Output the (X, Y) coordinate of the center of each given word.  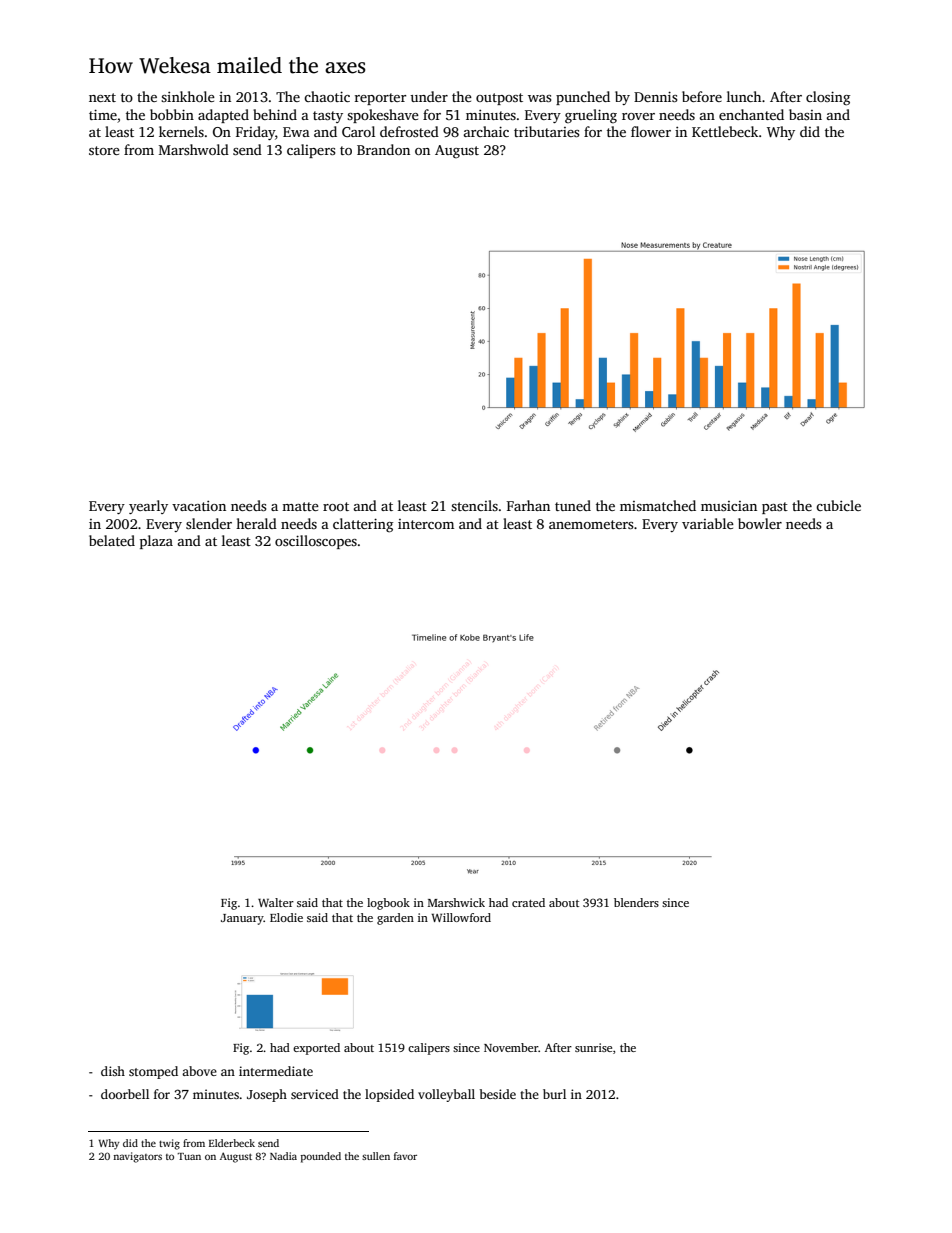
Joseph (267, 1095)
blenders (636, 902)
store (104, 150)
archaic (486, 131)
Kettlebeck (725, 131)
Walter (276, 902)
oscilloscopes (316, 542)
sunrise (593, 1047)
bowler (760, 523)
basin (805, 114)
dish (113, 1071)
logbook (388, 904)
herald (256, 523)
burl (554, 1094)
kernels (181, 131)
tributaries (547, 131)
